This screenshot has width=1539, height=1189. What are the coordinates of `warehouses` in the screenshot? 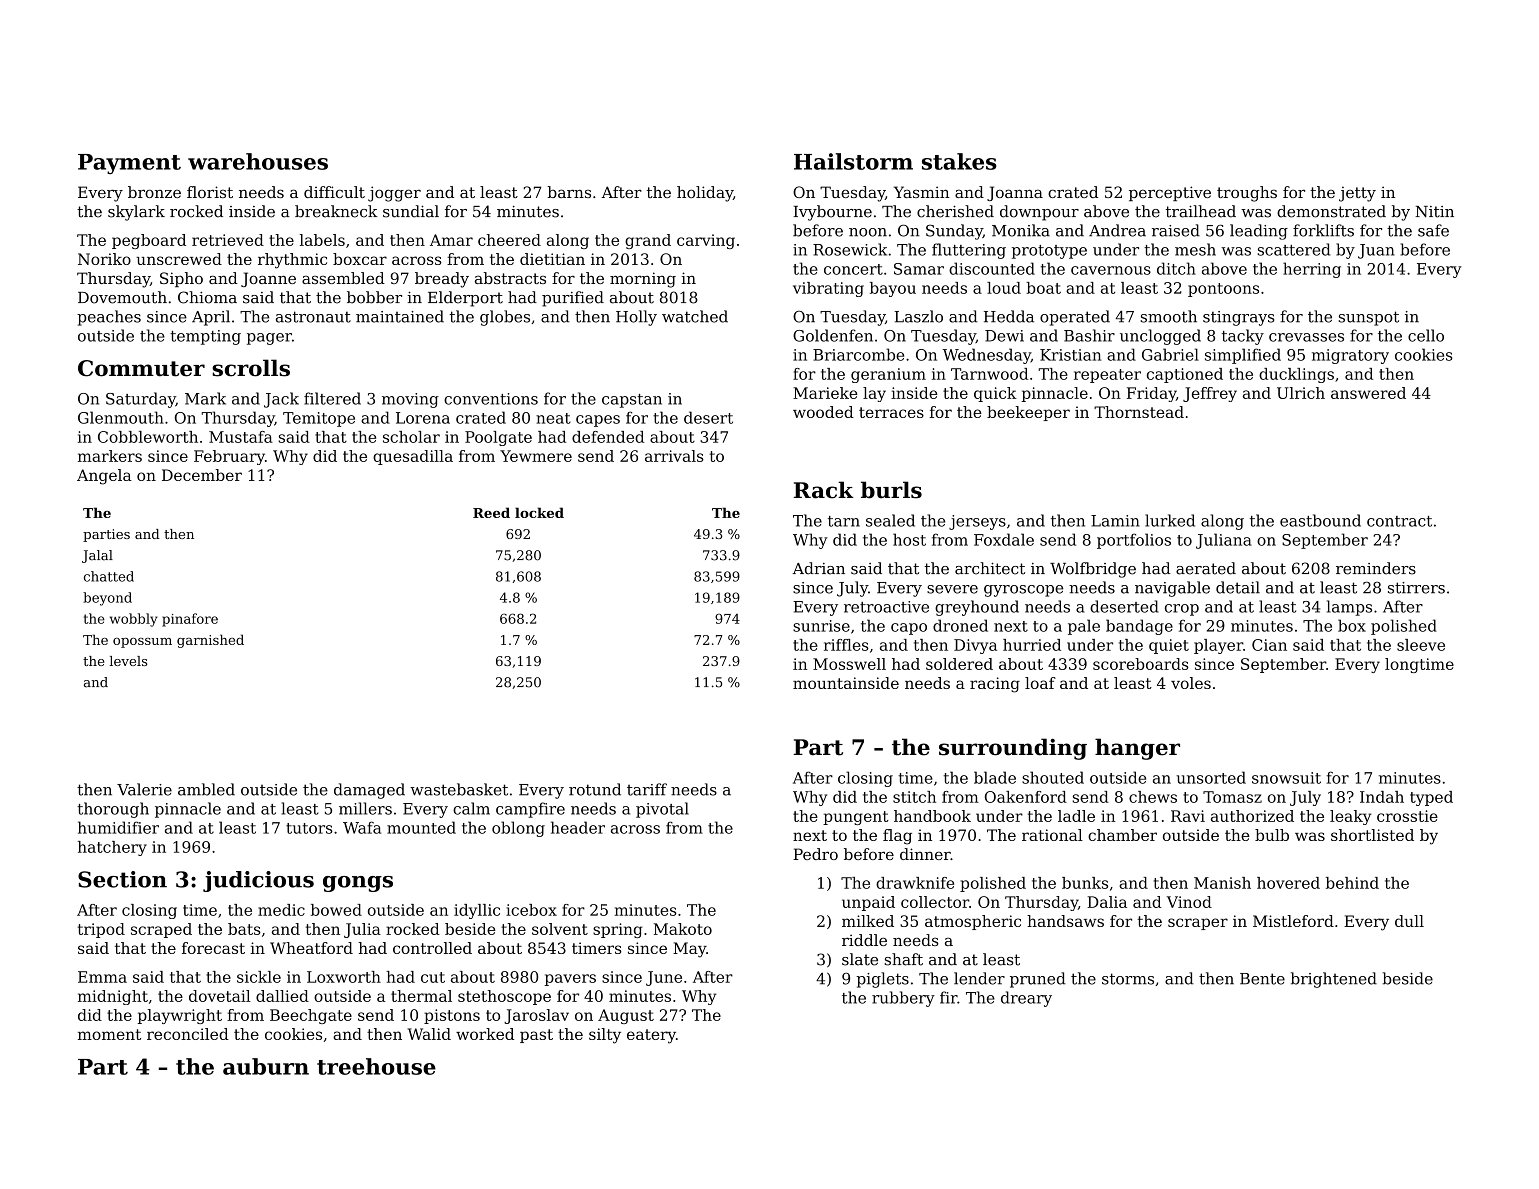 It's located at (258, 161).
